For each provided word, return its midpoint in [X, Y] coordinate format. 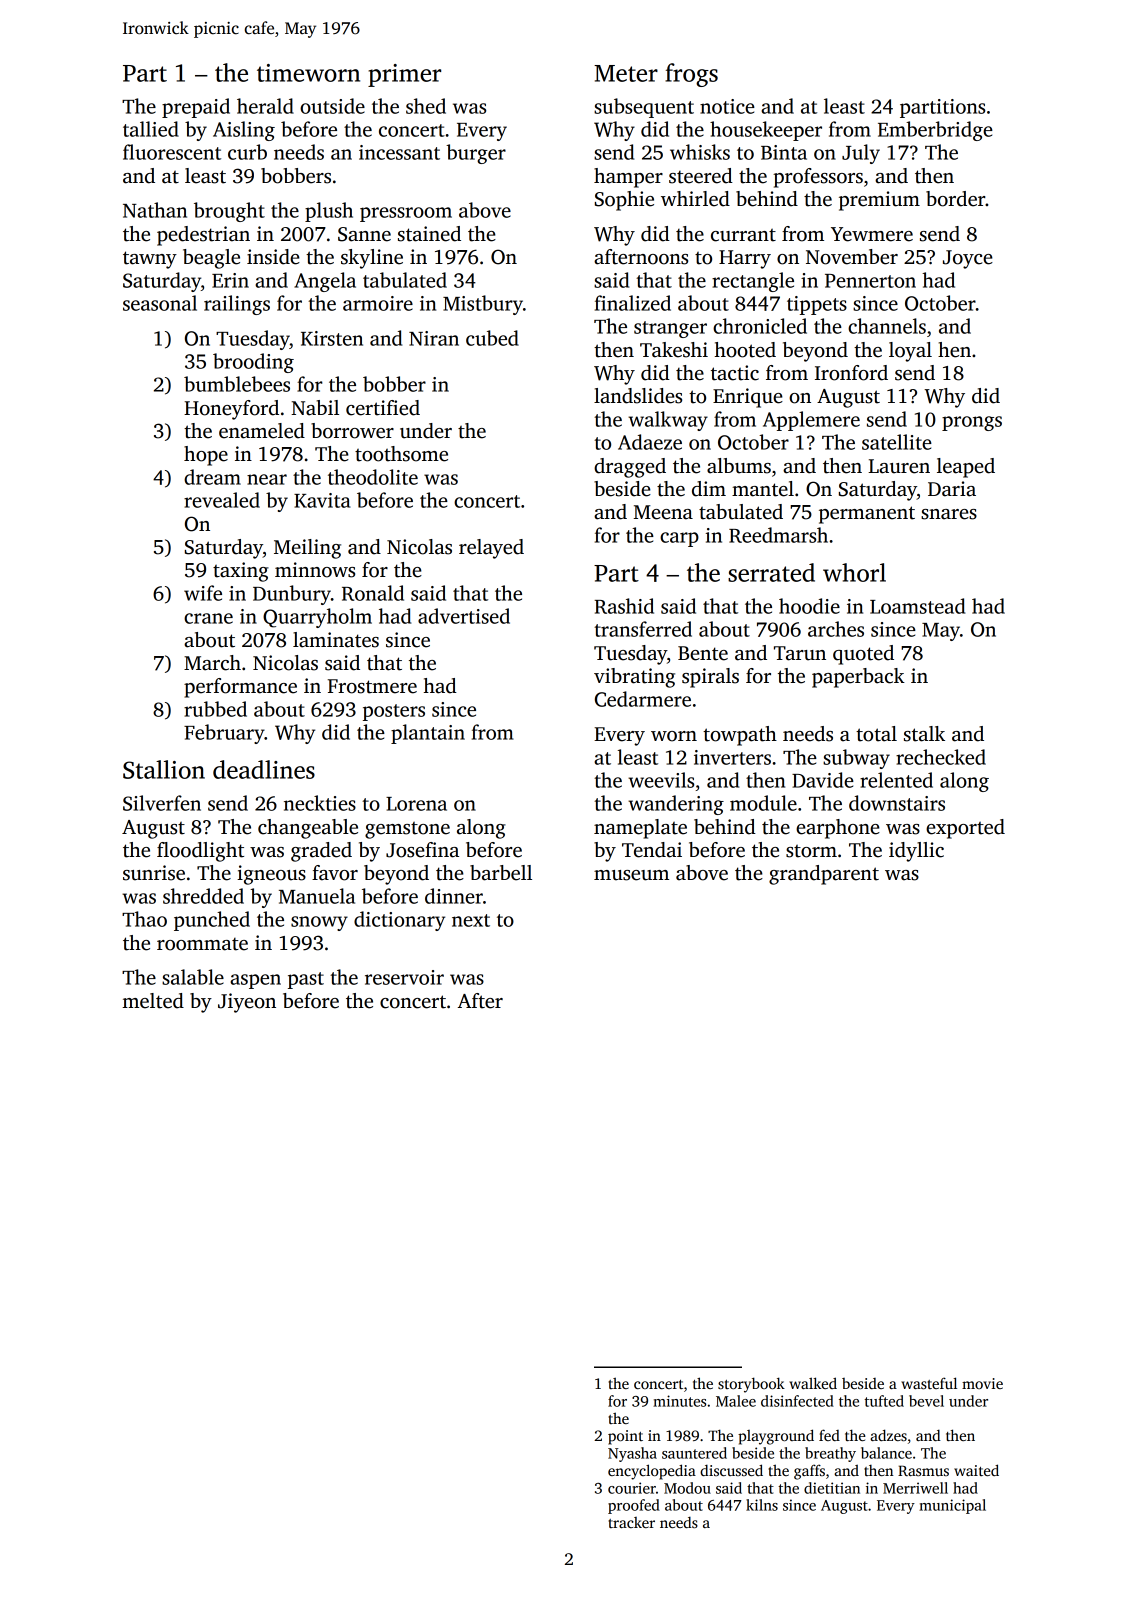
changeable [308, 829]
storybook [751, 1385]
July [861, 154]
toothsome [401, 454]
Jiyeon [247, 1003]
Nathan [155, 210]
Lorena [416, 804]
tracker [631, 1522]
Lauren [899, 466]
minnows [315, 570]
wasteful [929, 1383]
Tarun [800, 653]
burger [476, 154]
